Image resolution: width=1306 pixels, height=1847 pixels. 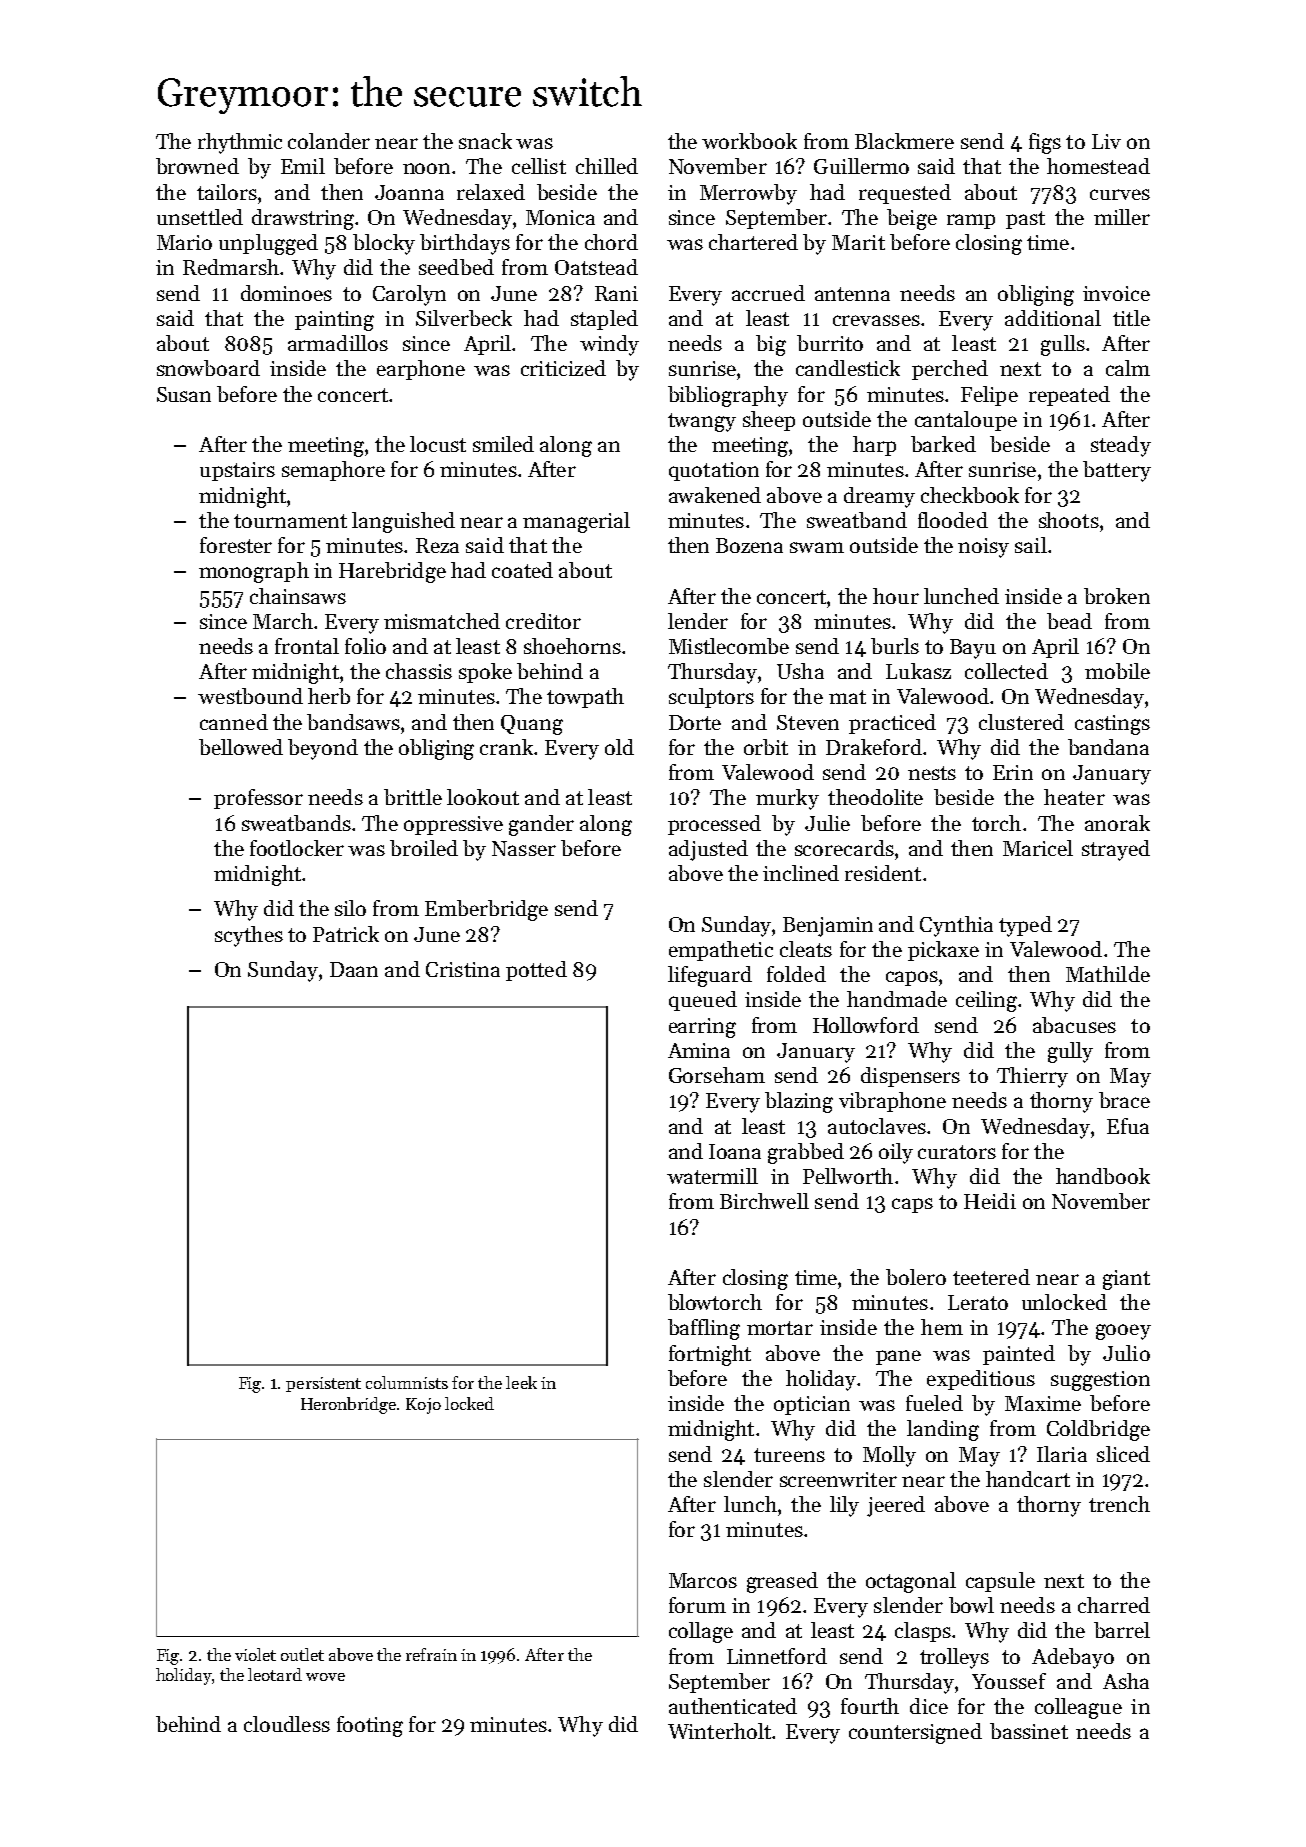 I want to click on snack, so click(x=485, y=141).
